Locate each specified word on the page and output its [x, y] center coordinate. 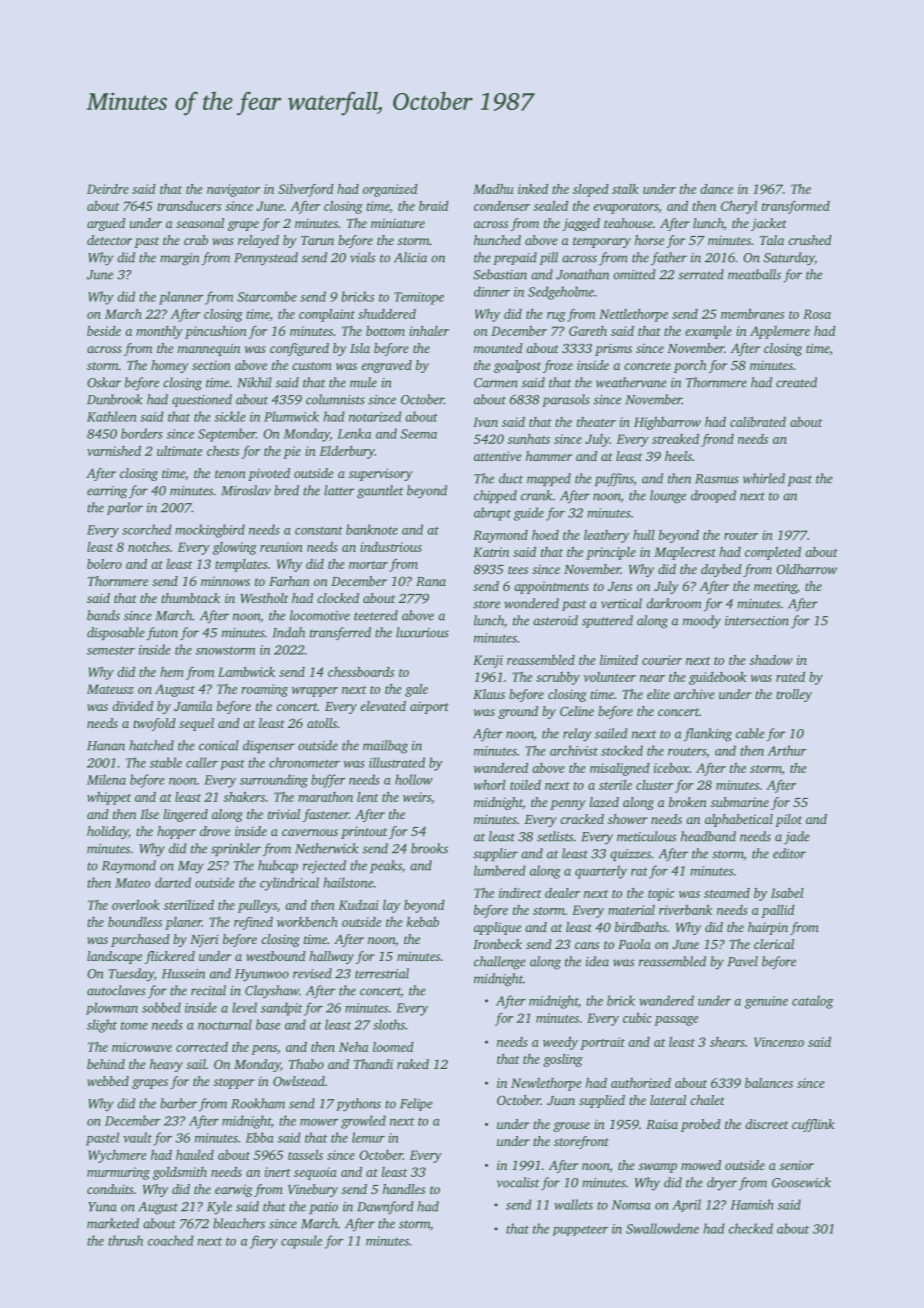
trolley [794, 695]
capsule [301, 1242]
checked [751, 1228]
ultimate [180, 451]
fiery [264, 1242]
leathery [606, 536]
